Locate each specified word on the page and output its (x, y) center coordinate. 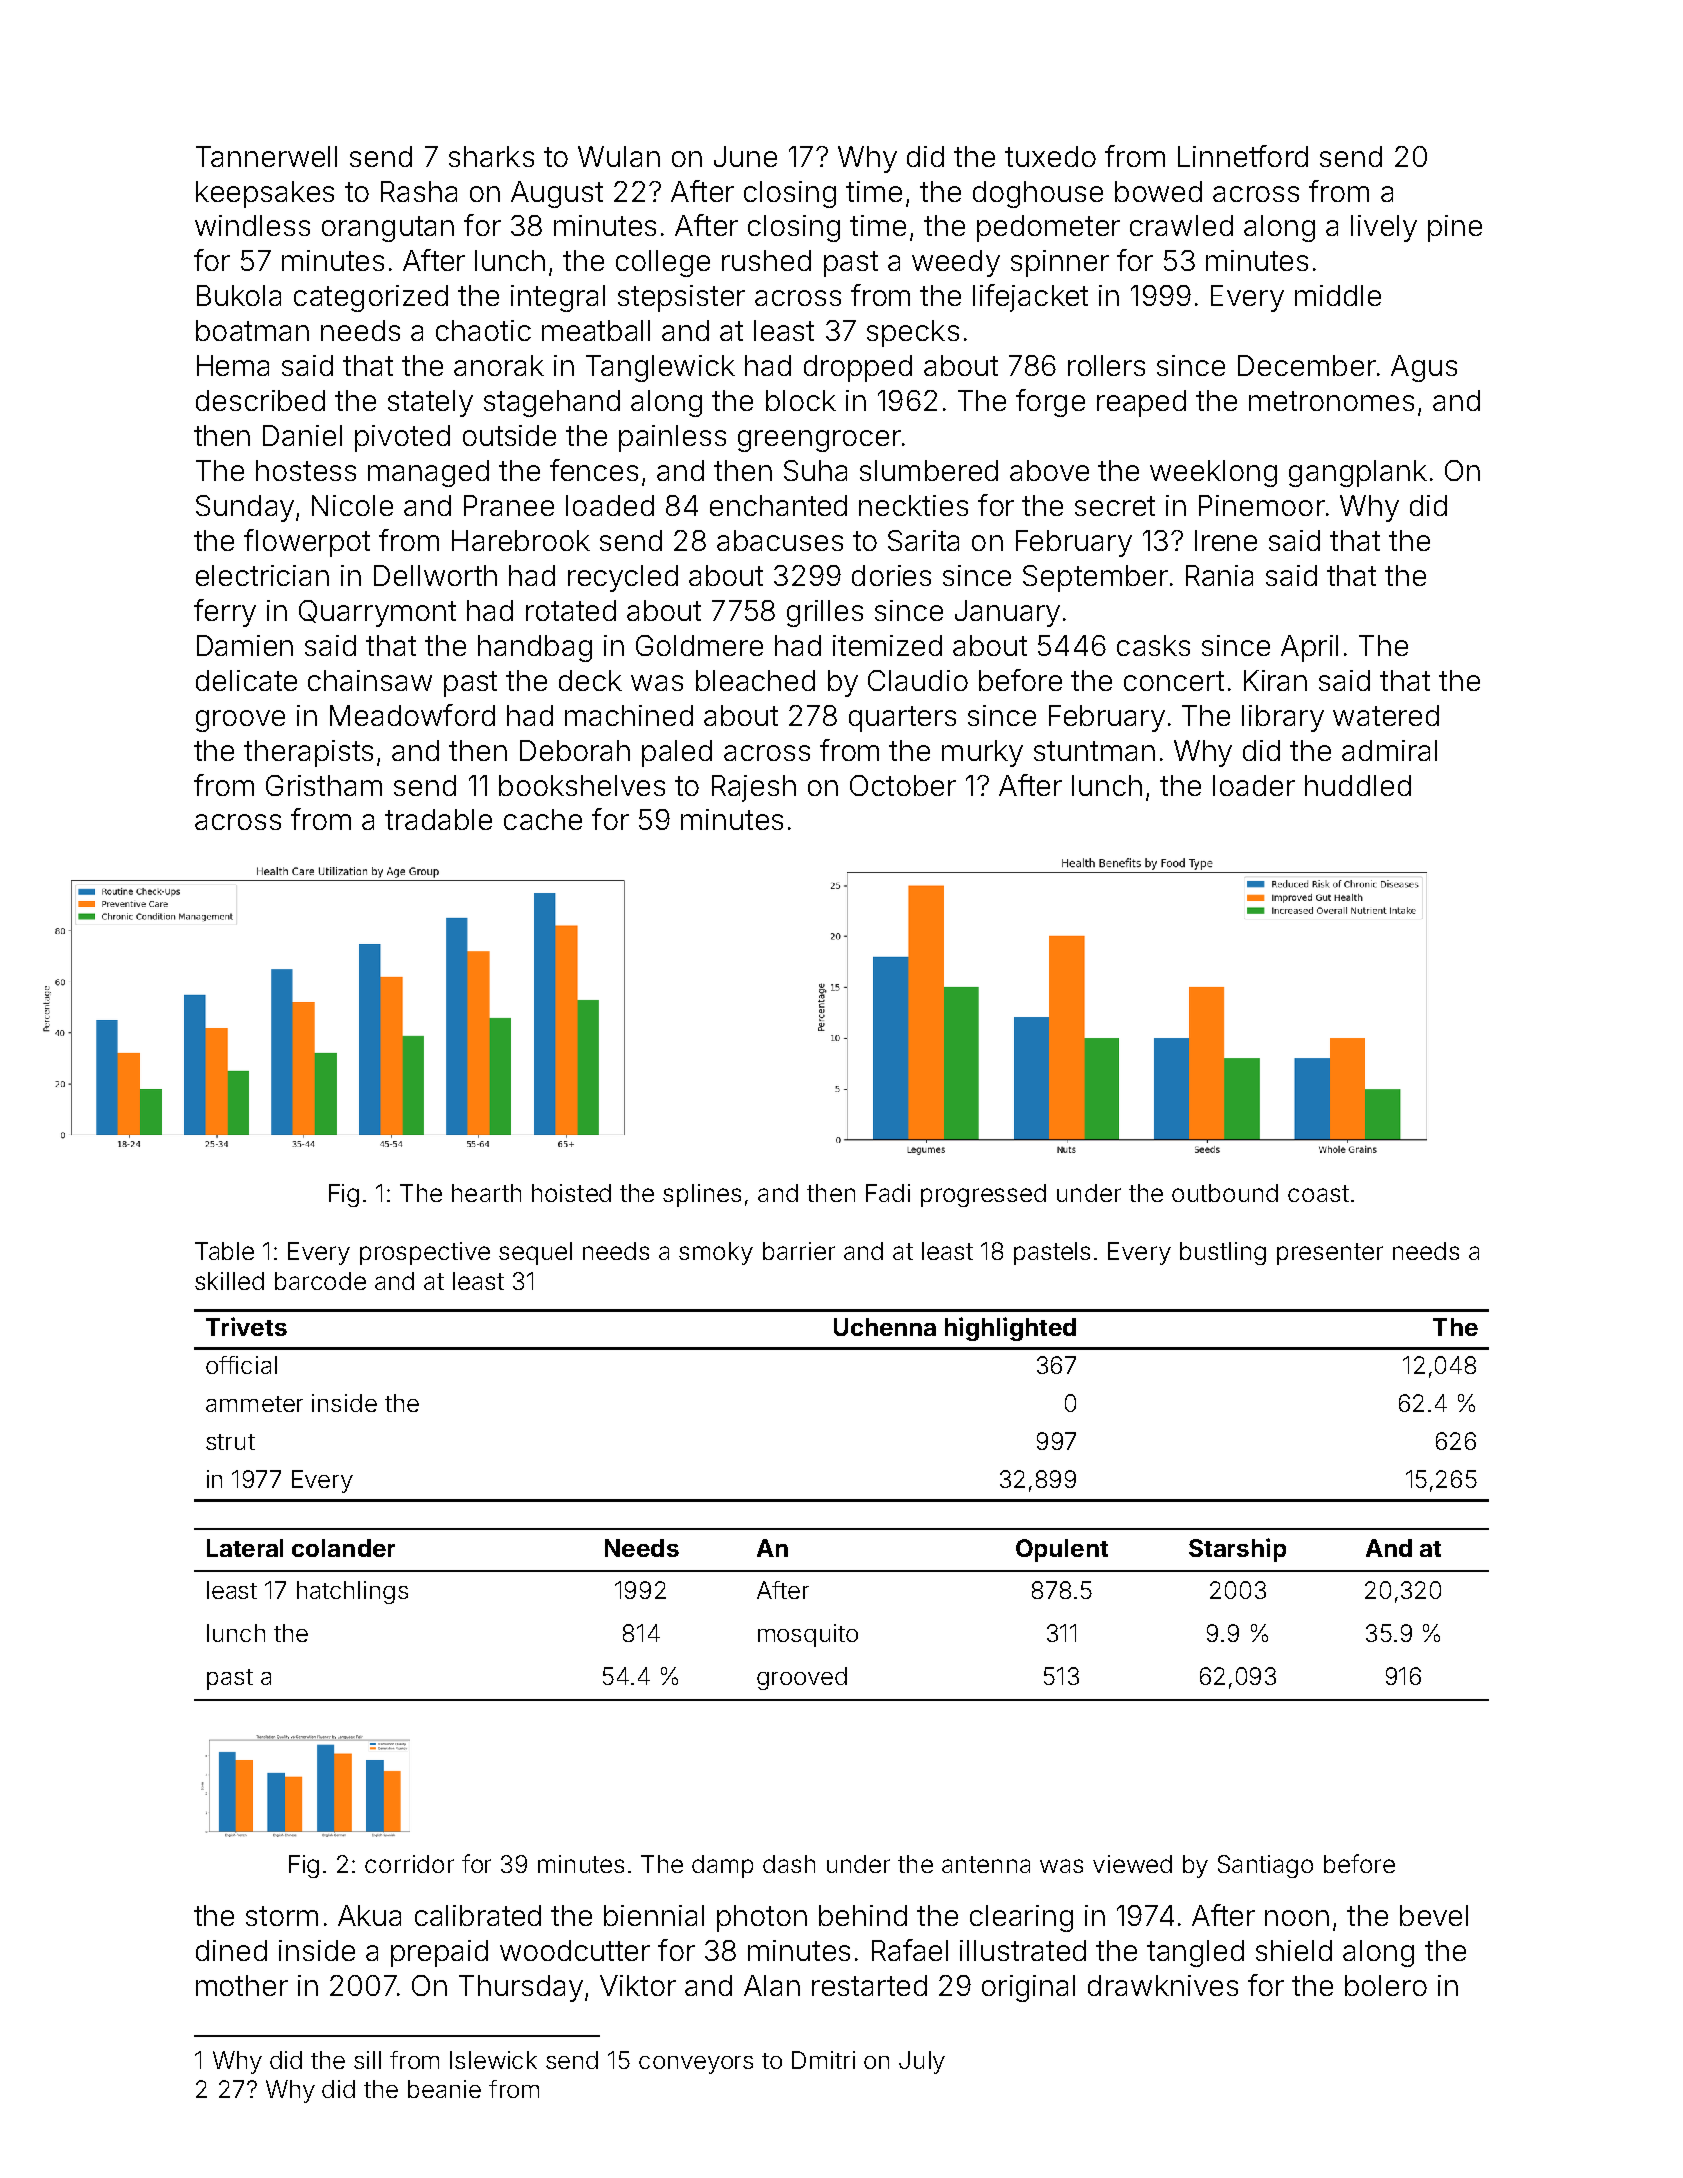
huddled (1358, 785)
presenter (1330, 1254)
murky (982, 753)
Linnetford (1243, 156)
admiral (1389, 750)
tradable (438, 819)
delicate (246, 680)
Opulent (1062, 1550)
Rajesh (754, 788)
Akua (369, 1915)
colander (343, 1548)
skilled (229, 1281)
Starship (1237, 1550)
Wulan (619, 156)
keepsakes (265, 194)
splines (702, 1195)
